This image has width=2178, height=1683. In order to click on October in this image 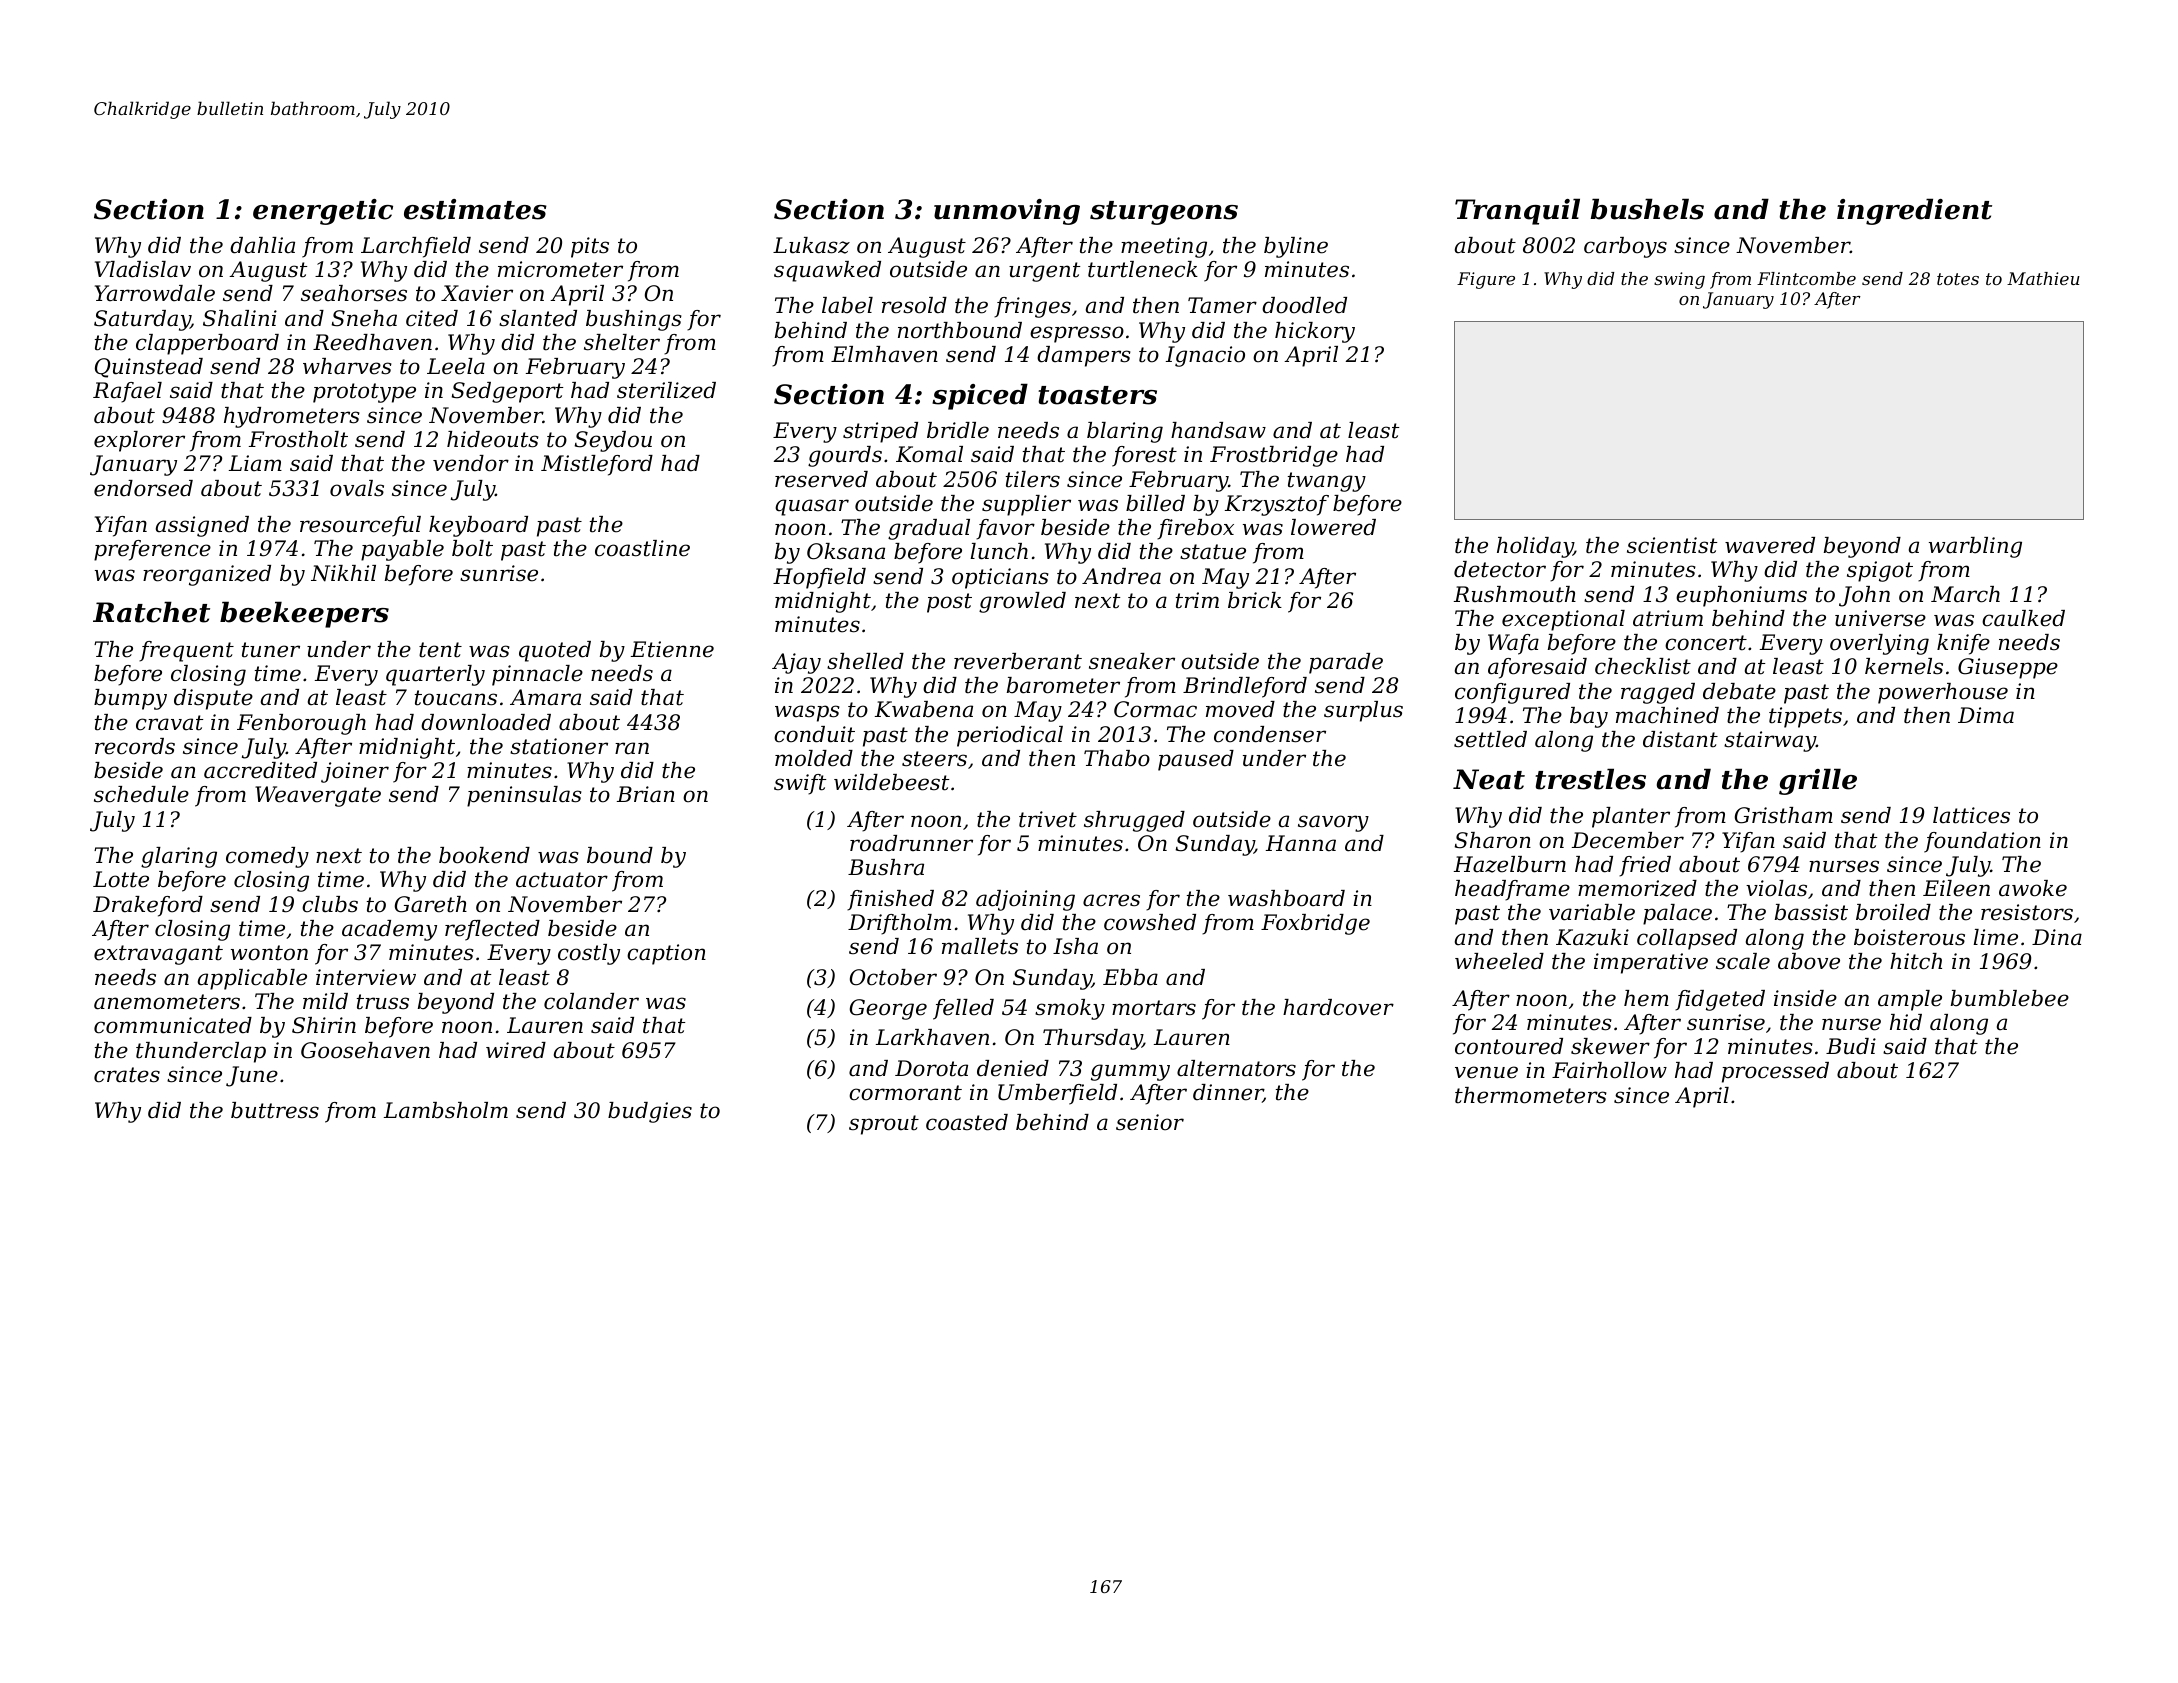, I will do `click(893, 977)`.
